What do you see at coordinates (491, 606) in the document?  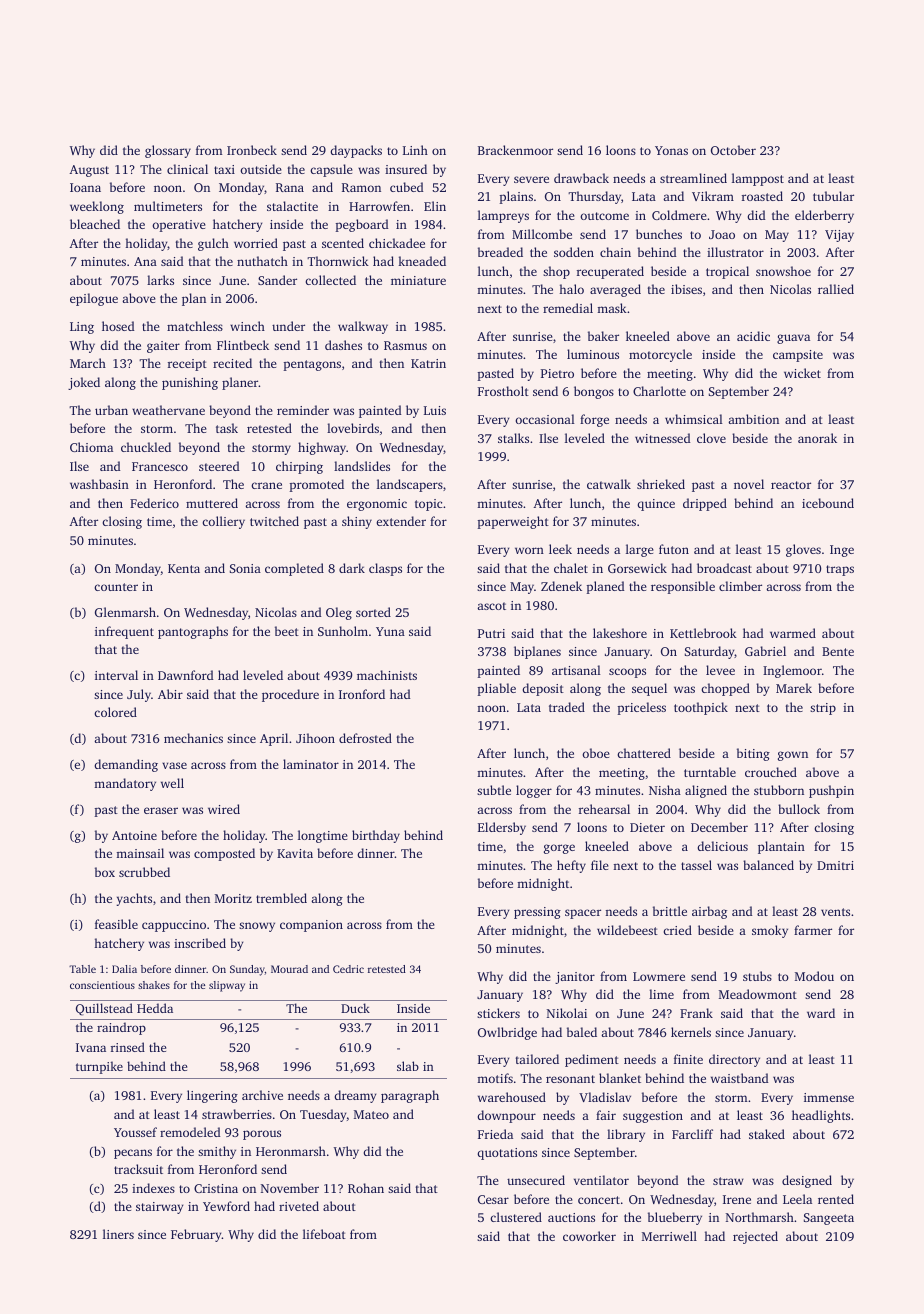 I see `ascot` at bounding box center [491, 606].
